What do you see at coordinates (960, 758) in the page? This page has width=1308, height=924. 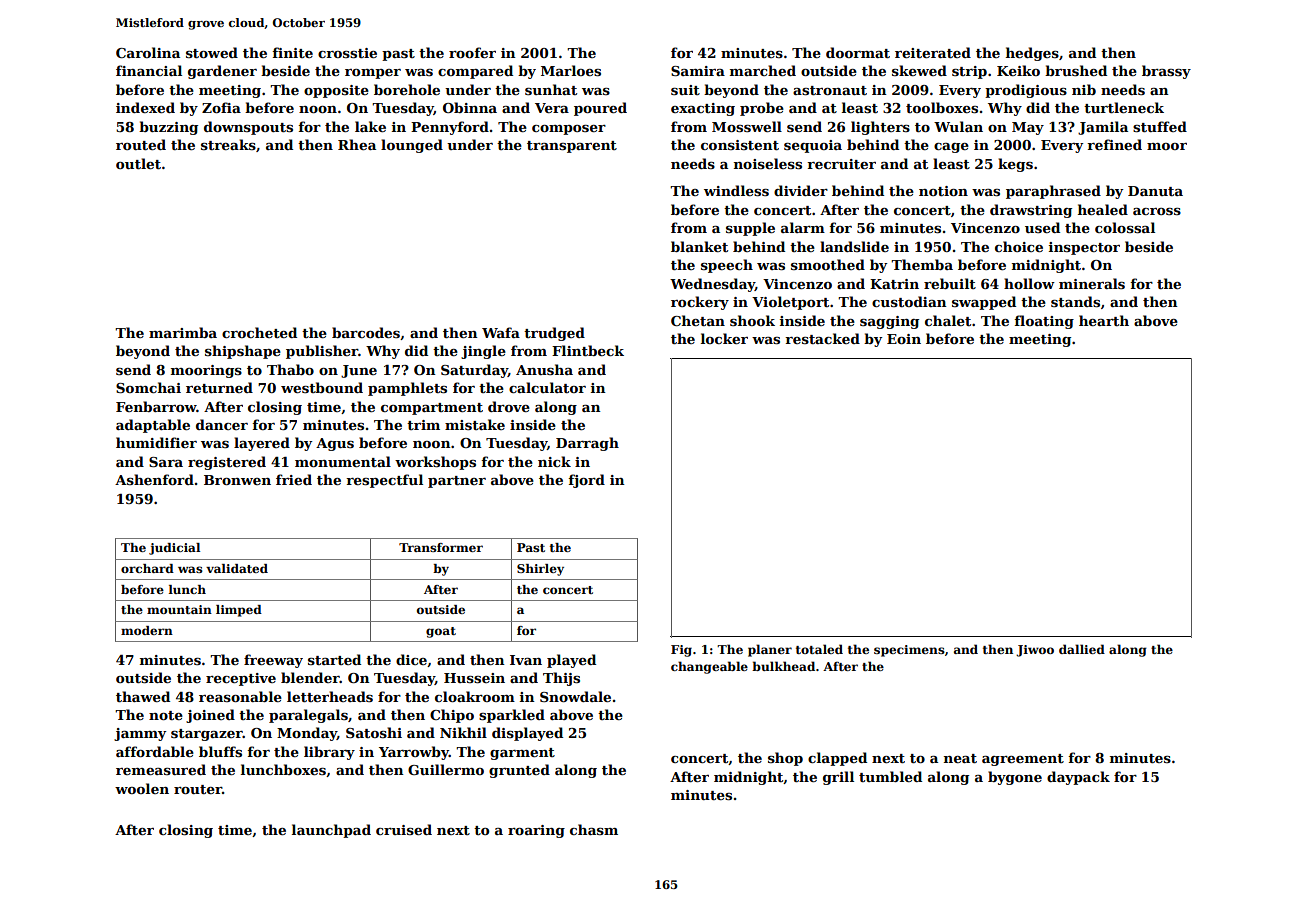 I see `neat` at bounding box center [960, 758].
